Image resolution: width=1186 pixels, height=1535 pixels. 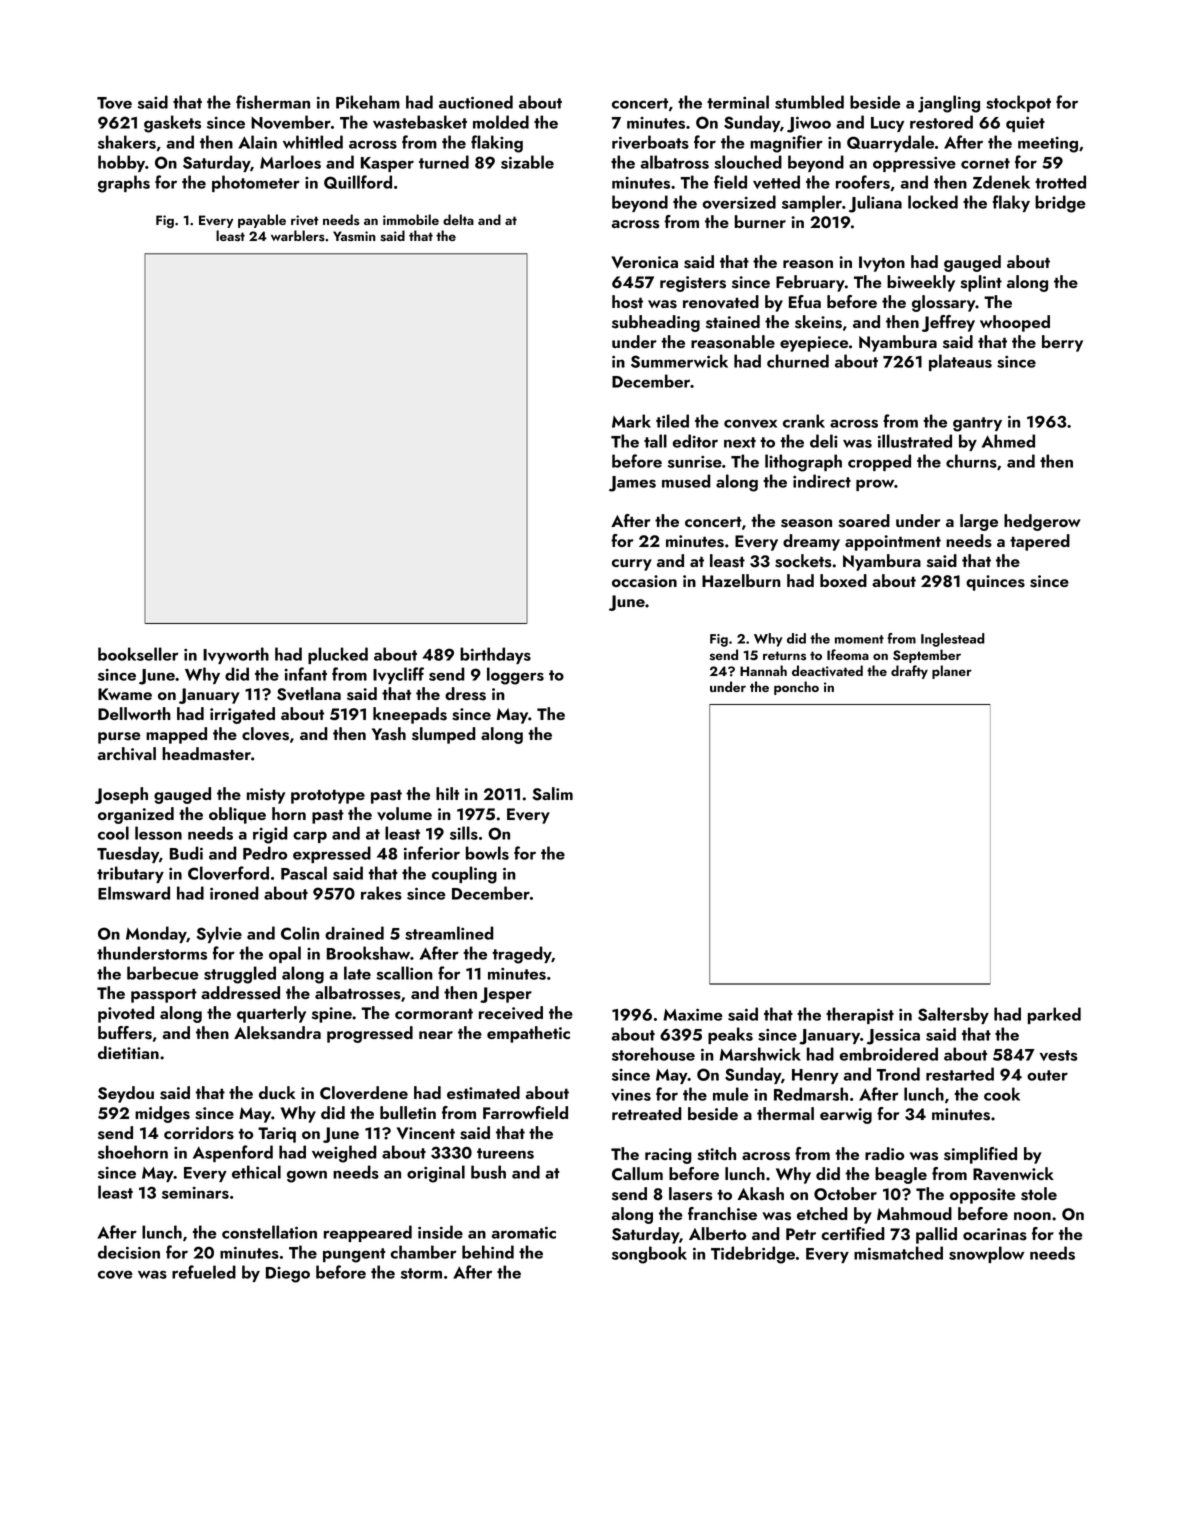 What do you see at coordinates (236, 655) in the page?
I see `Ivyworth` at bounding box center [236, 655].
